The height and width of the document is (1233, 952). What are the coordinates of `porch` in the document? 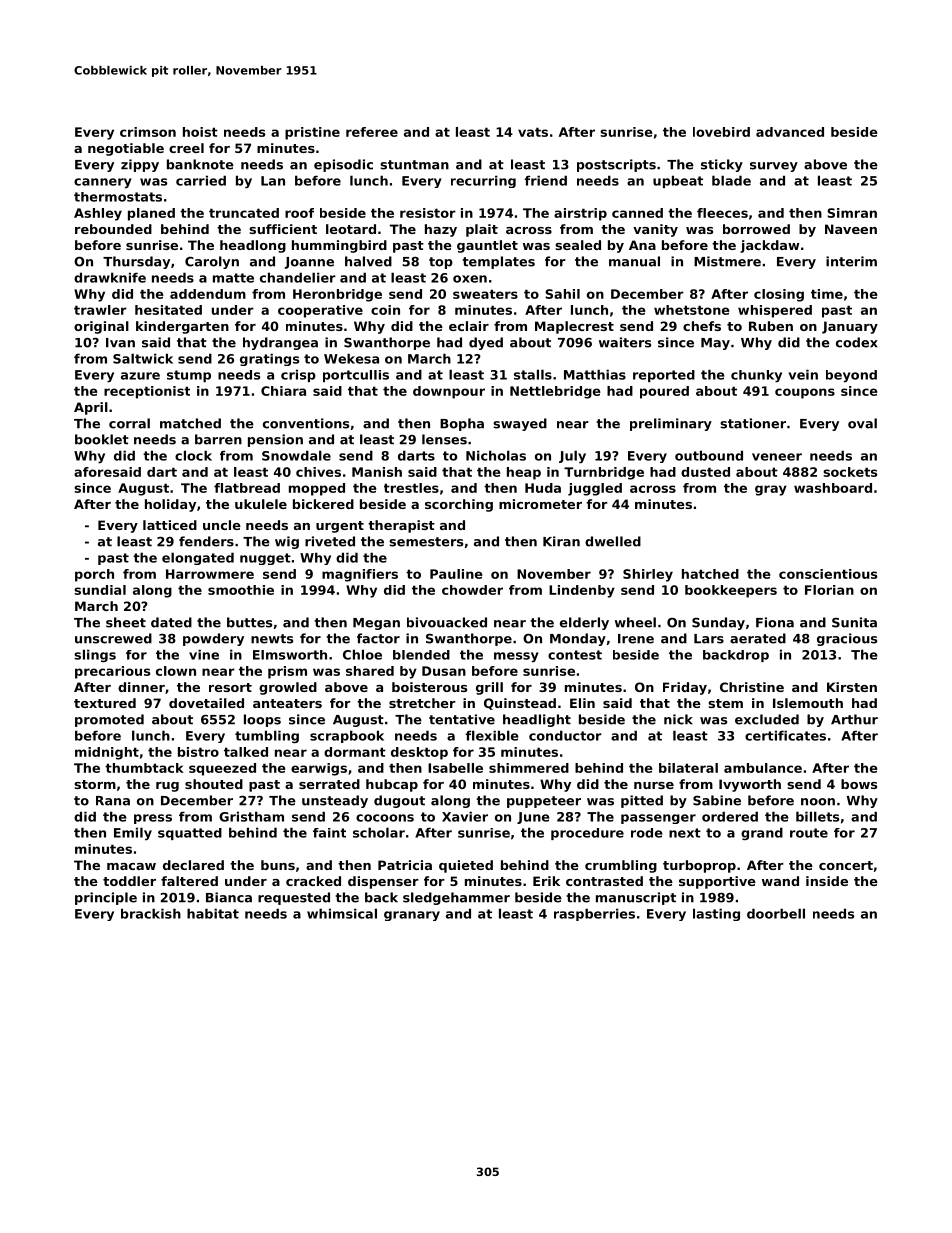 It's located at (94, 575).
